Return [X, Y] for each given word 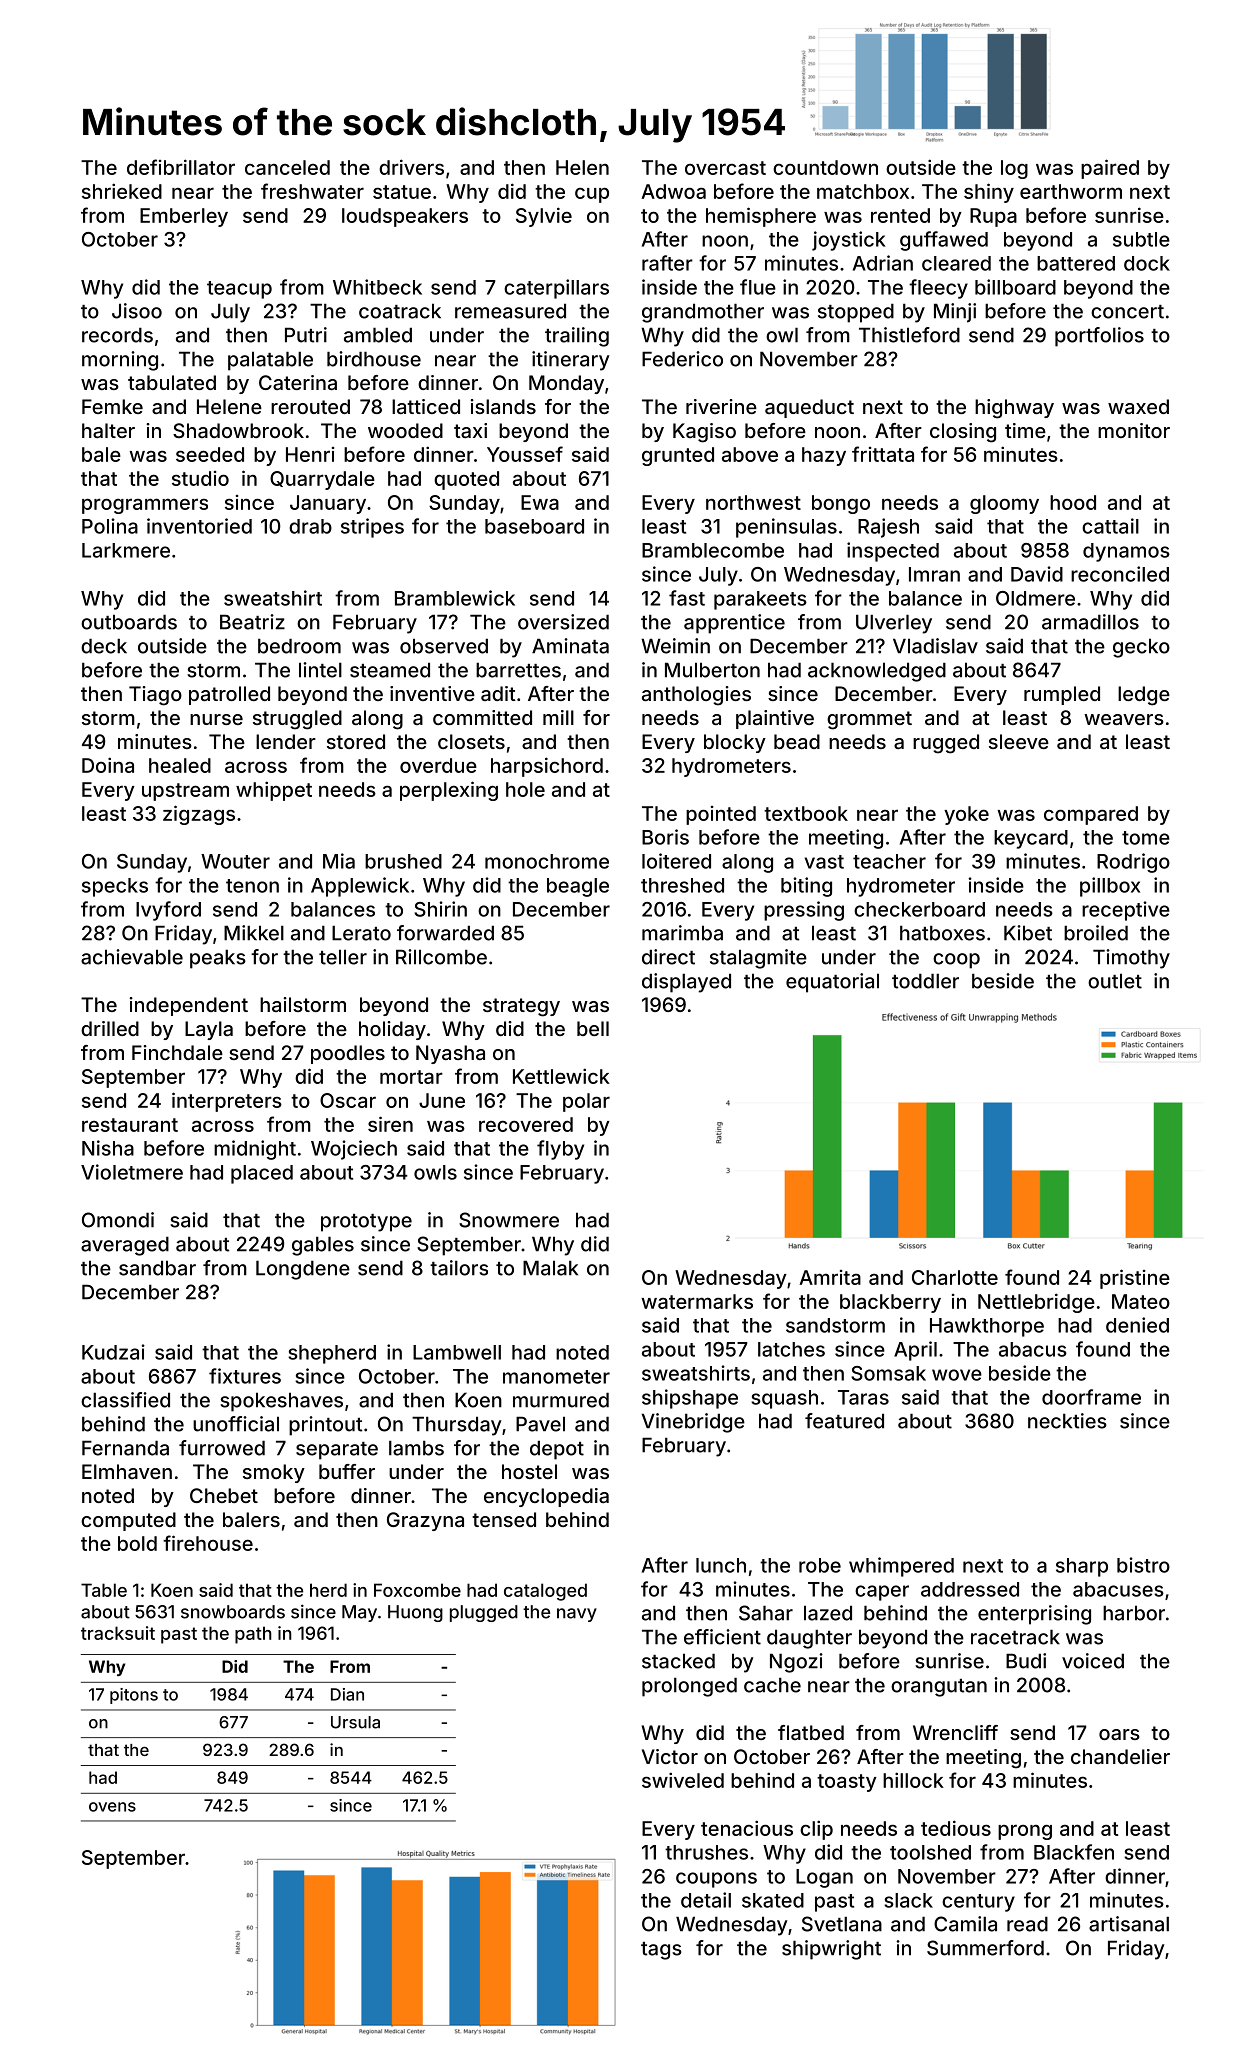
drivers [411, 167]
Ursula [355, 1722]
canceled [287, 167]
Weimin [675, 646]
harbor [1134, 1613]
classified [125, 1400]
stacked [678, 1661]
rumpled [1062, 695]
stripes [372, 528]
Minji [955, 313]
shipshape [690, 1399]
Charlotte [955, 1277]
